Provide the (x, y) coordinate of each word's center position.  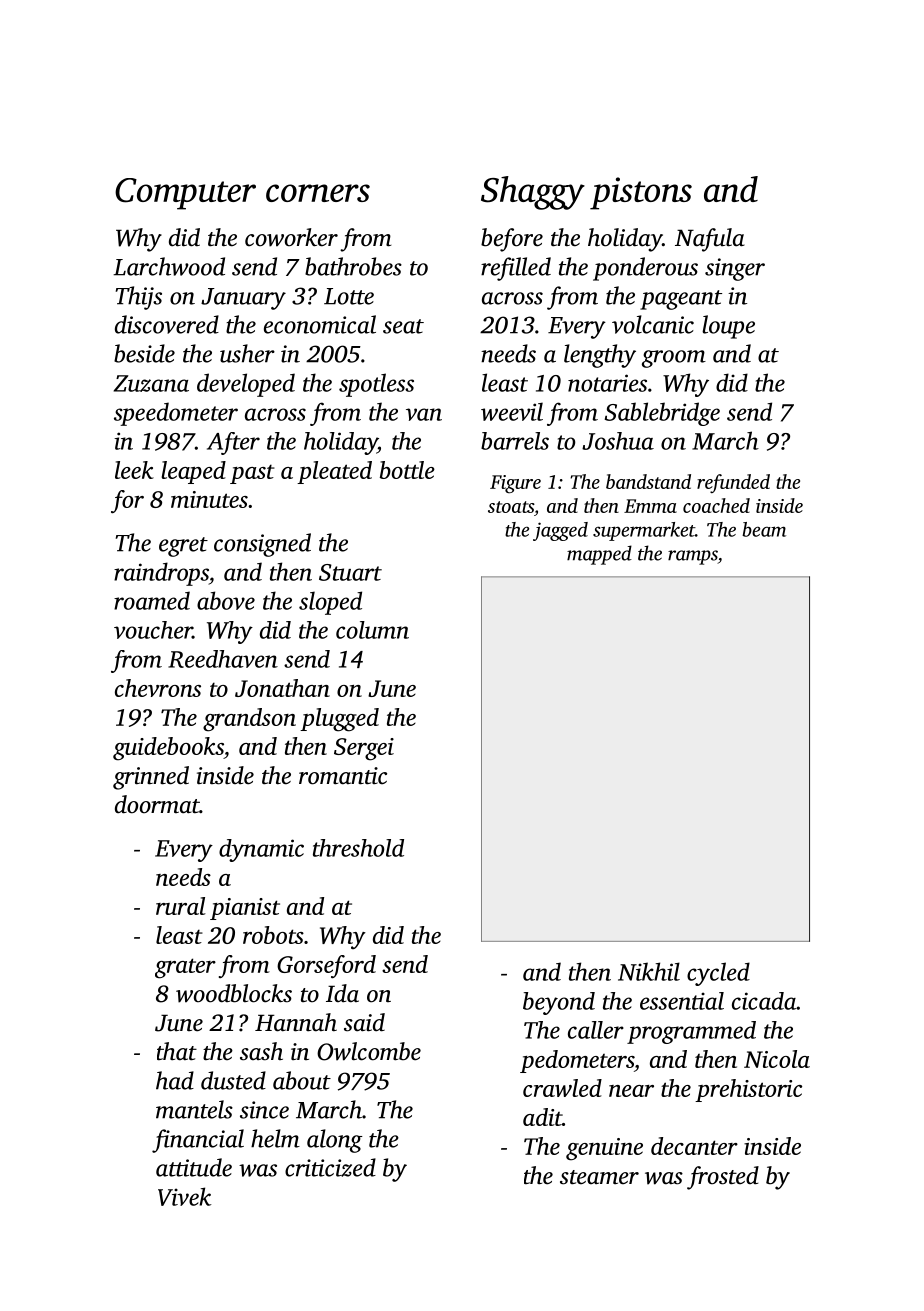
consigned (262, 545)
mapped (599, 555)
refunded (733, 483)
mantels (194, 1109)
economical (320, 324)
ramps (693, 557)
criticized (330, 1167)
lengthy (600, 356)
